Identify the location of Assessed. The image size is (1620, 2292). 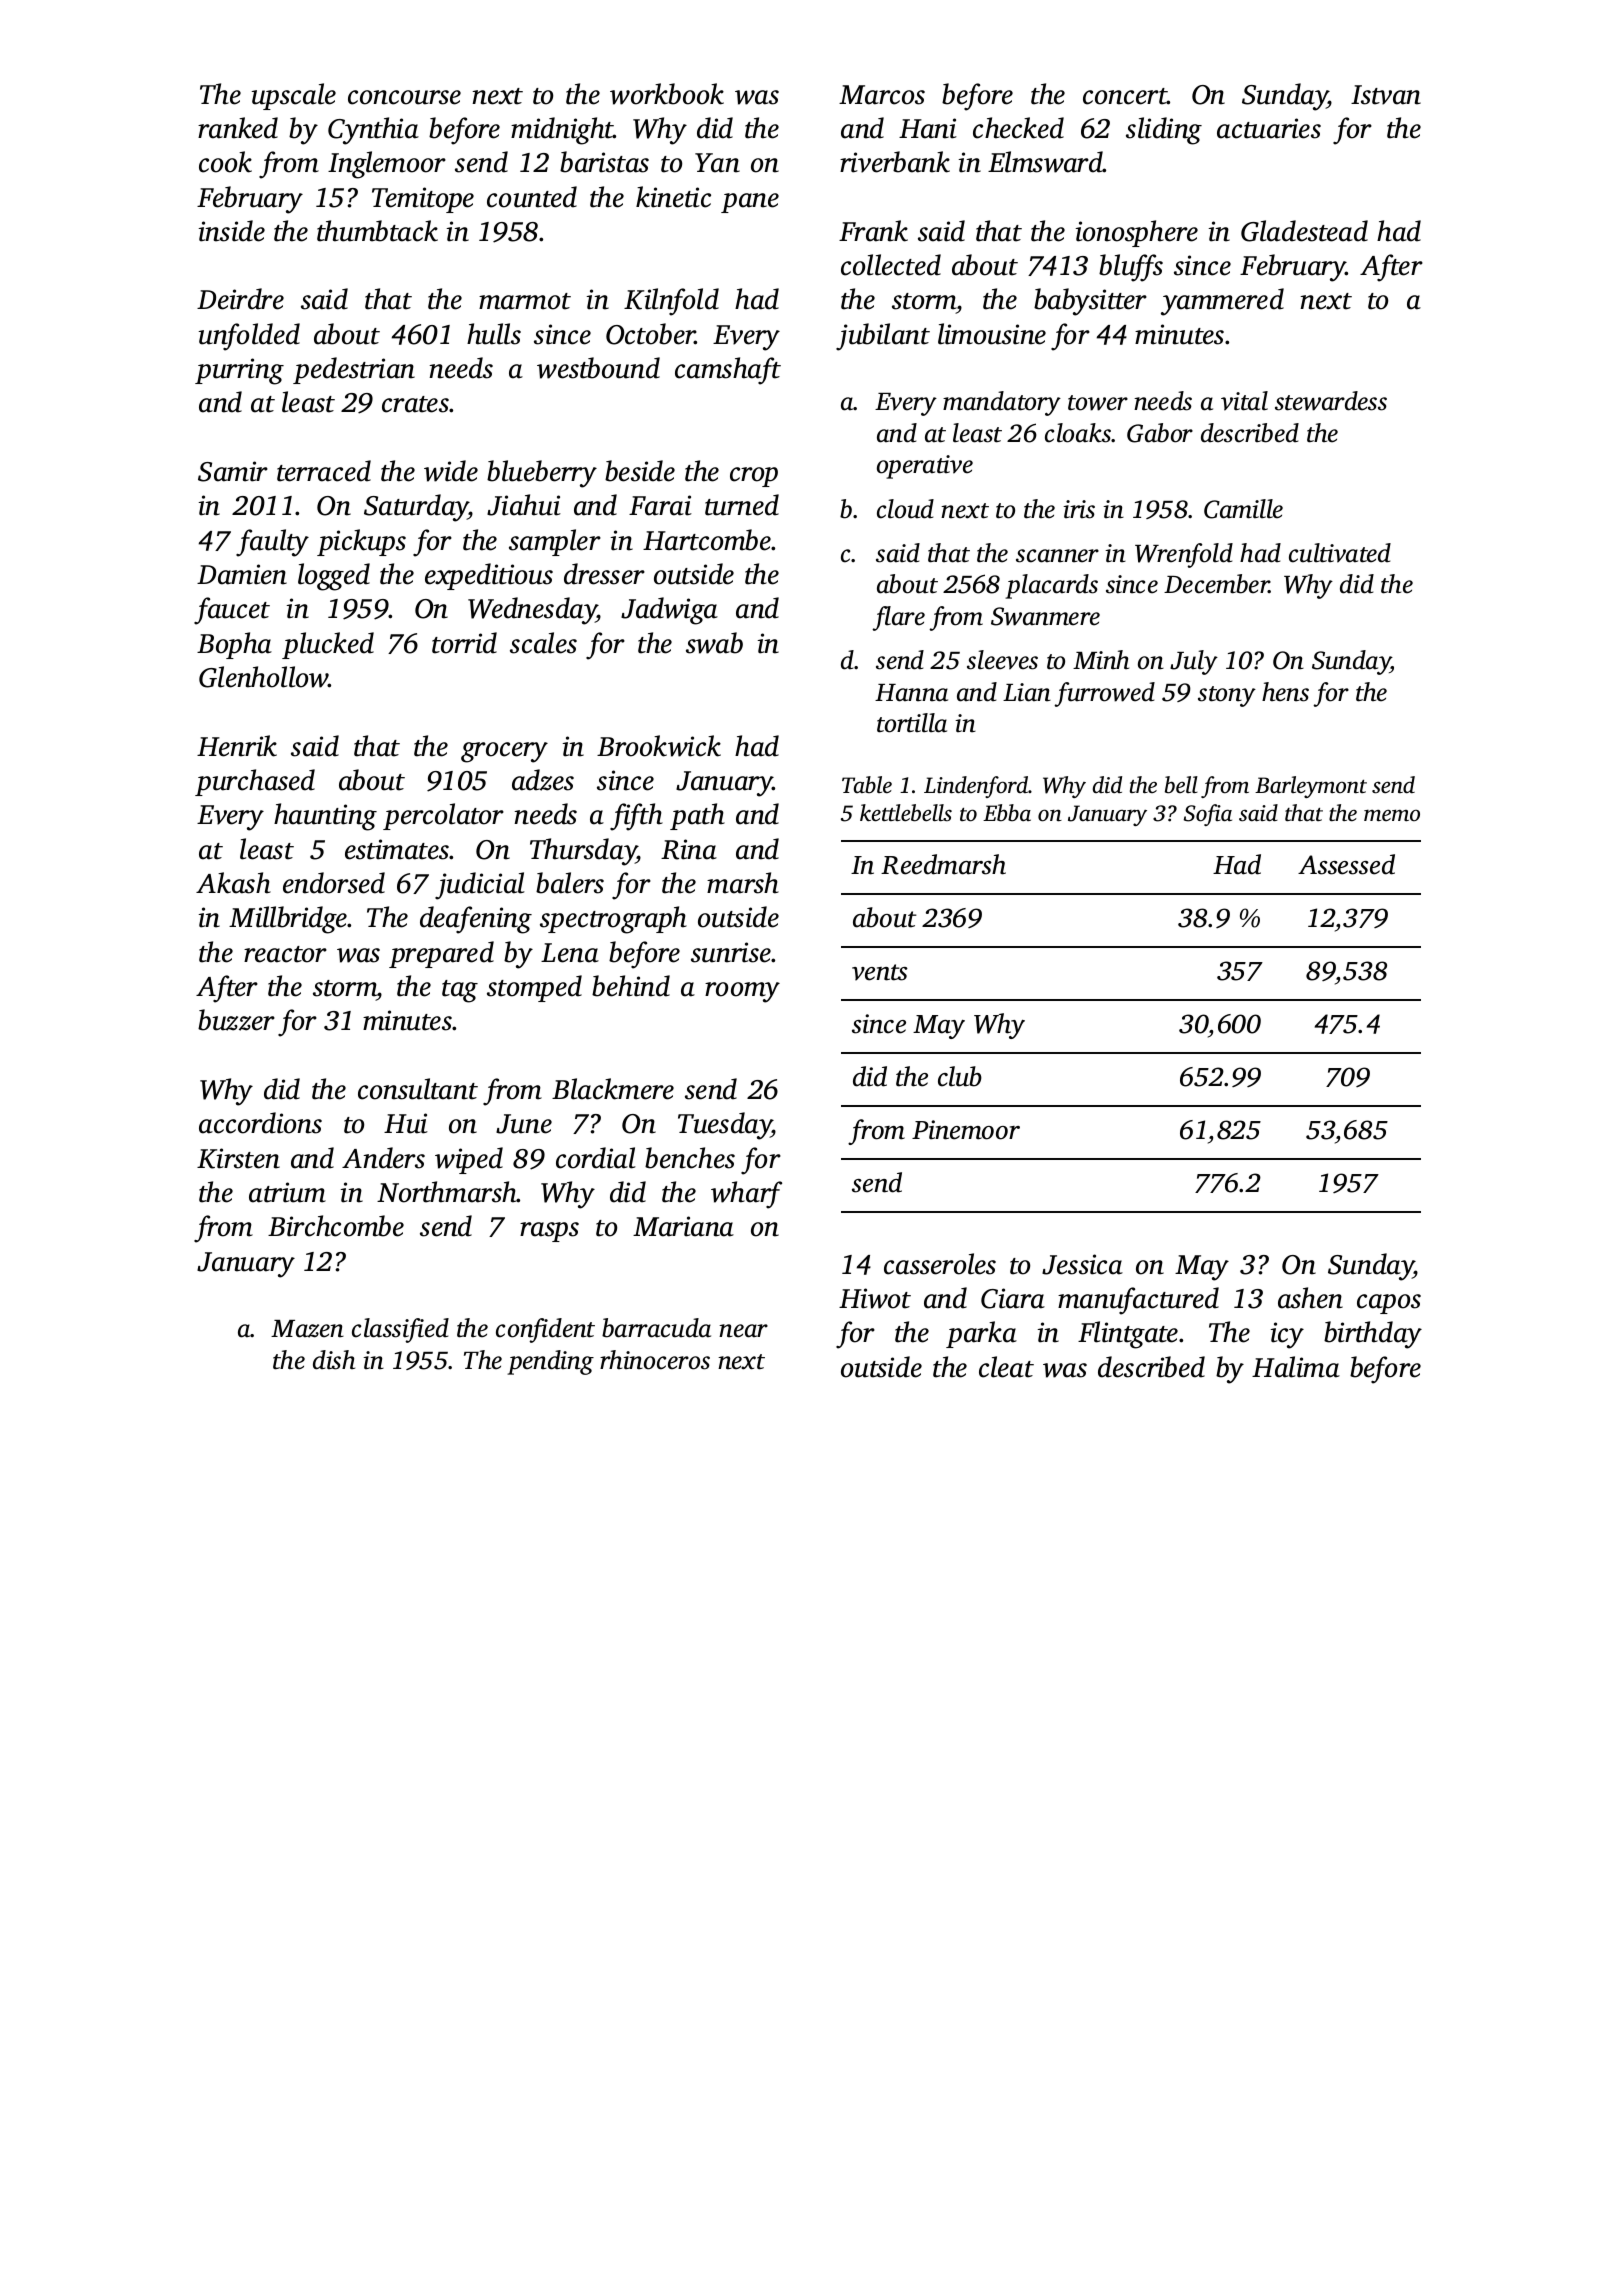
(1346, 864).
